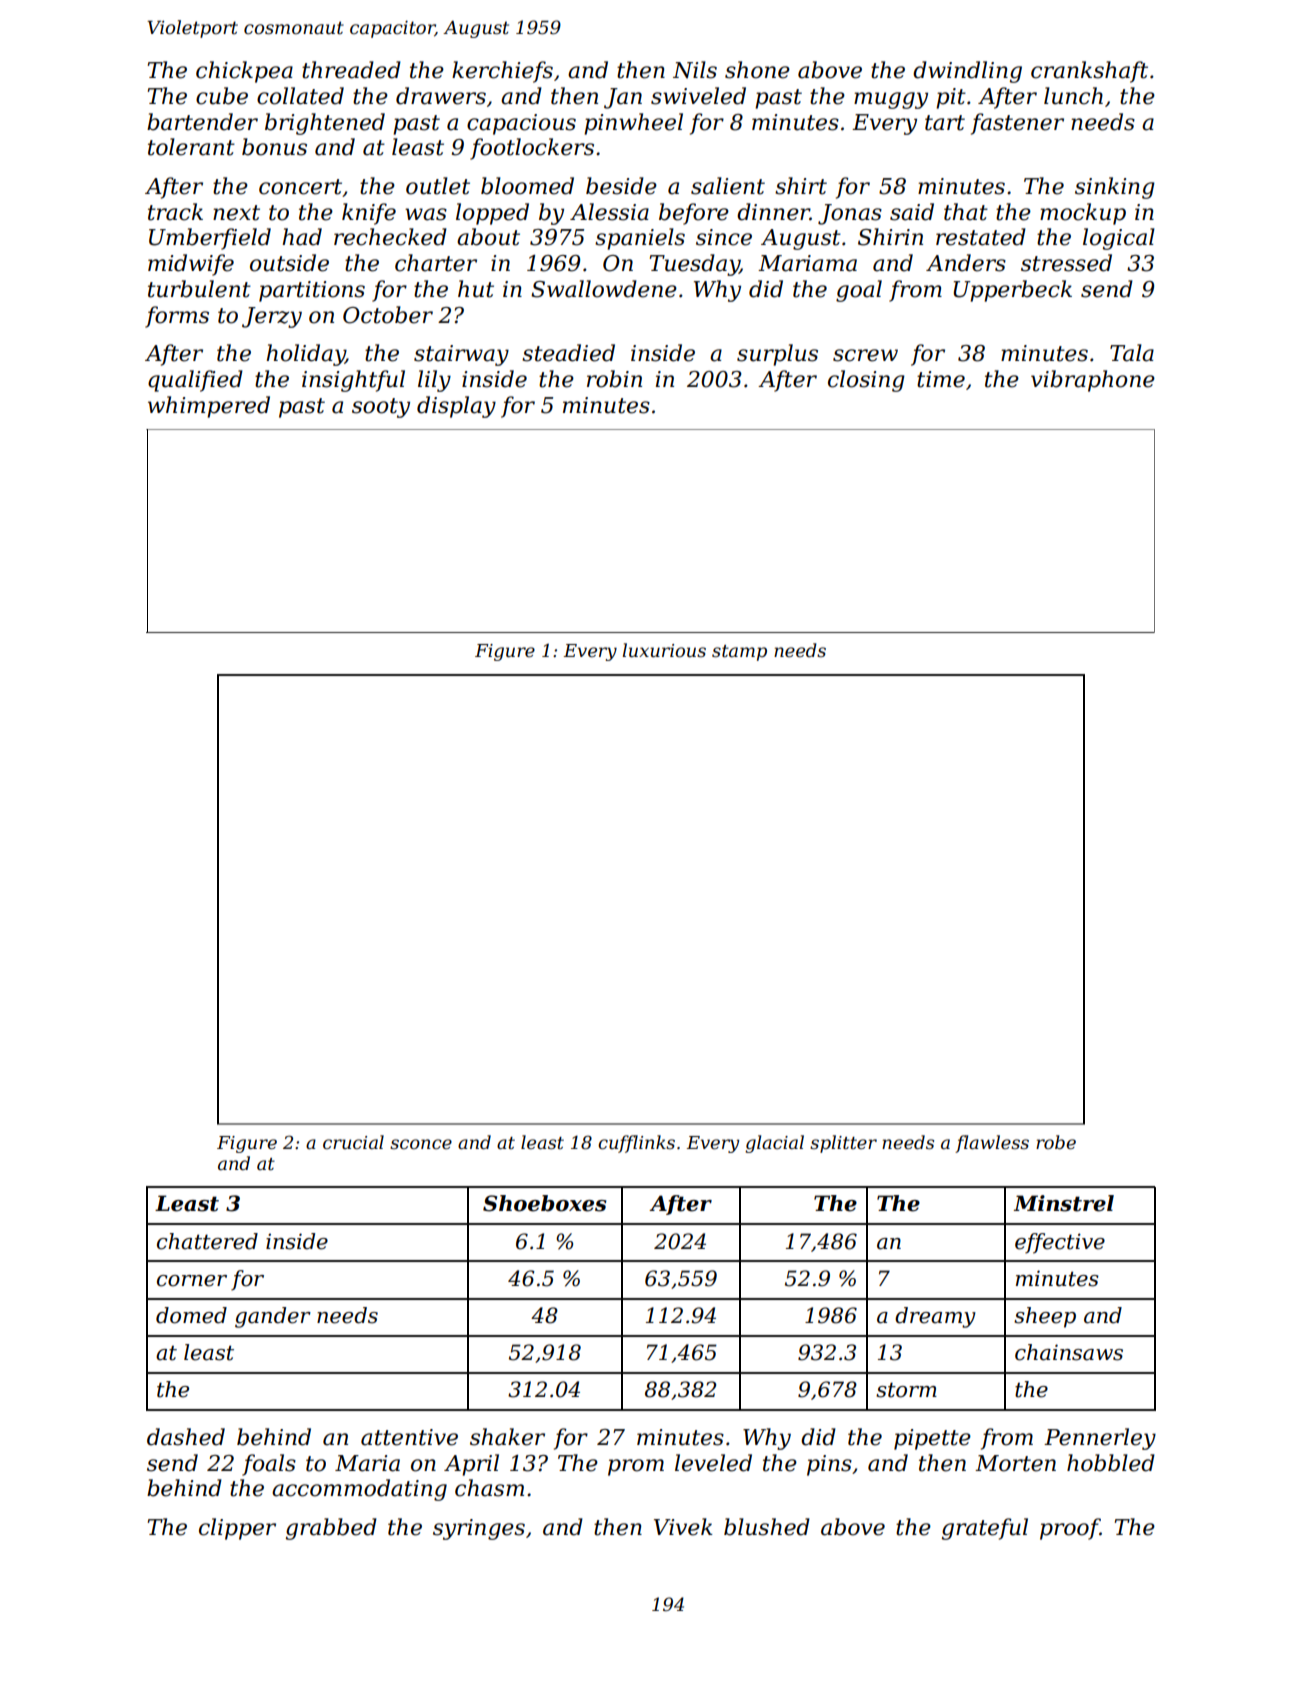 Image resolution: width=1302 pixels, height=1685 pixels. I want to click on domed, so click(191, 1315).
